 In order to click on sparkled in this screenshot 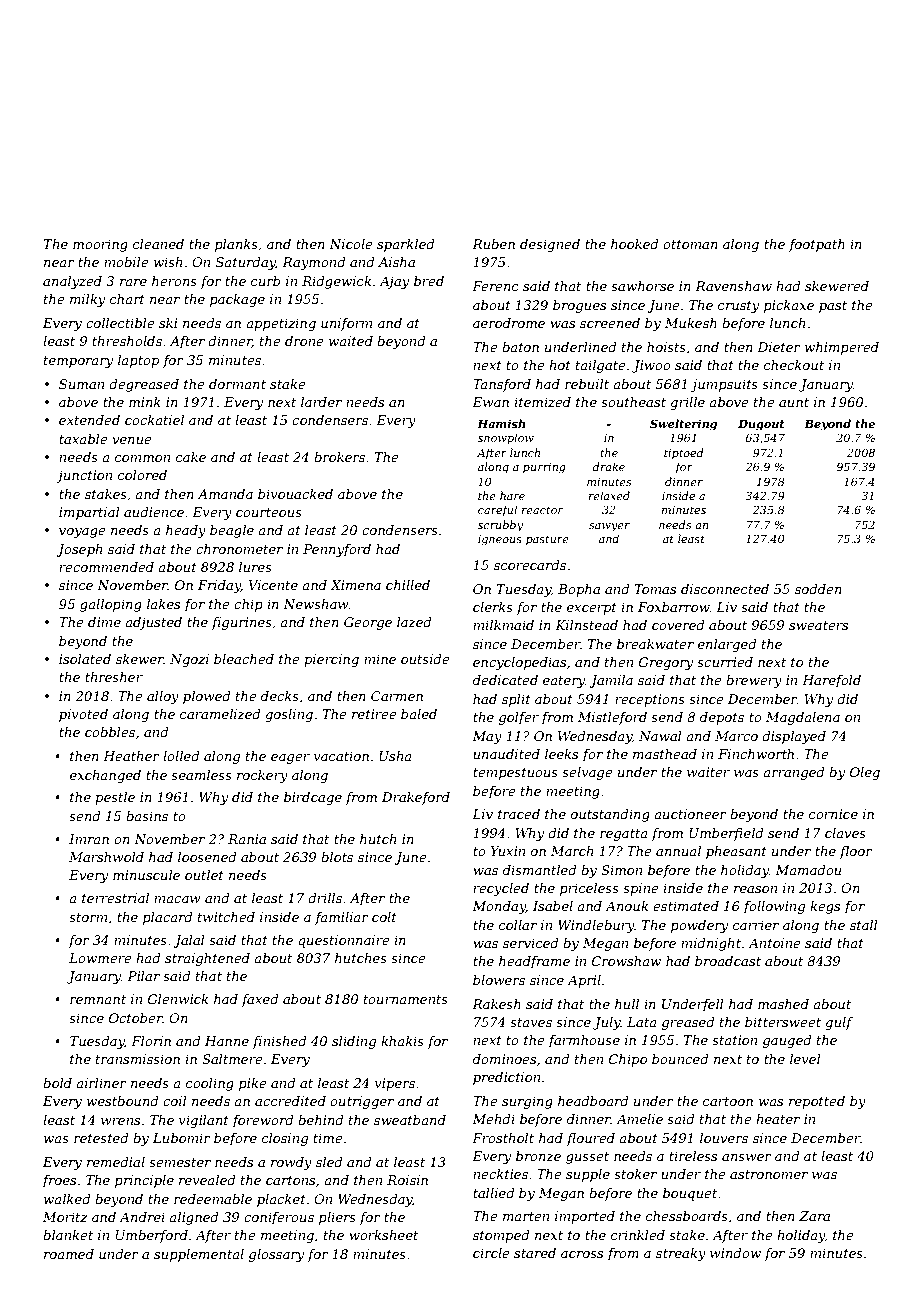, I will do `click(405, 245)`.
